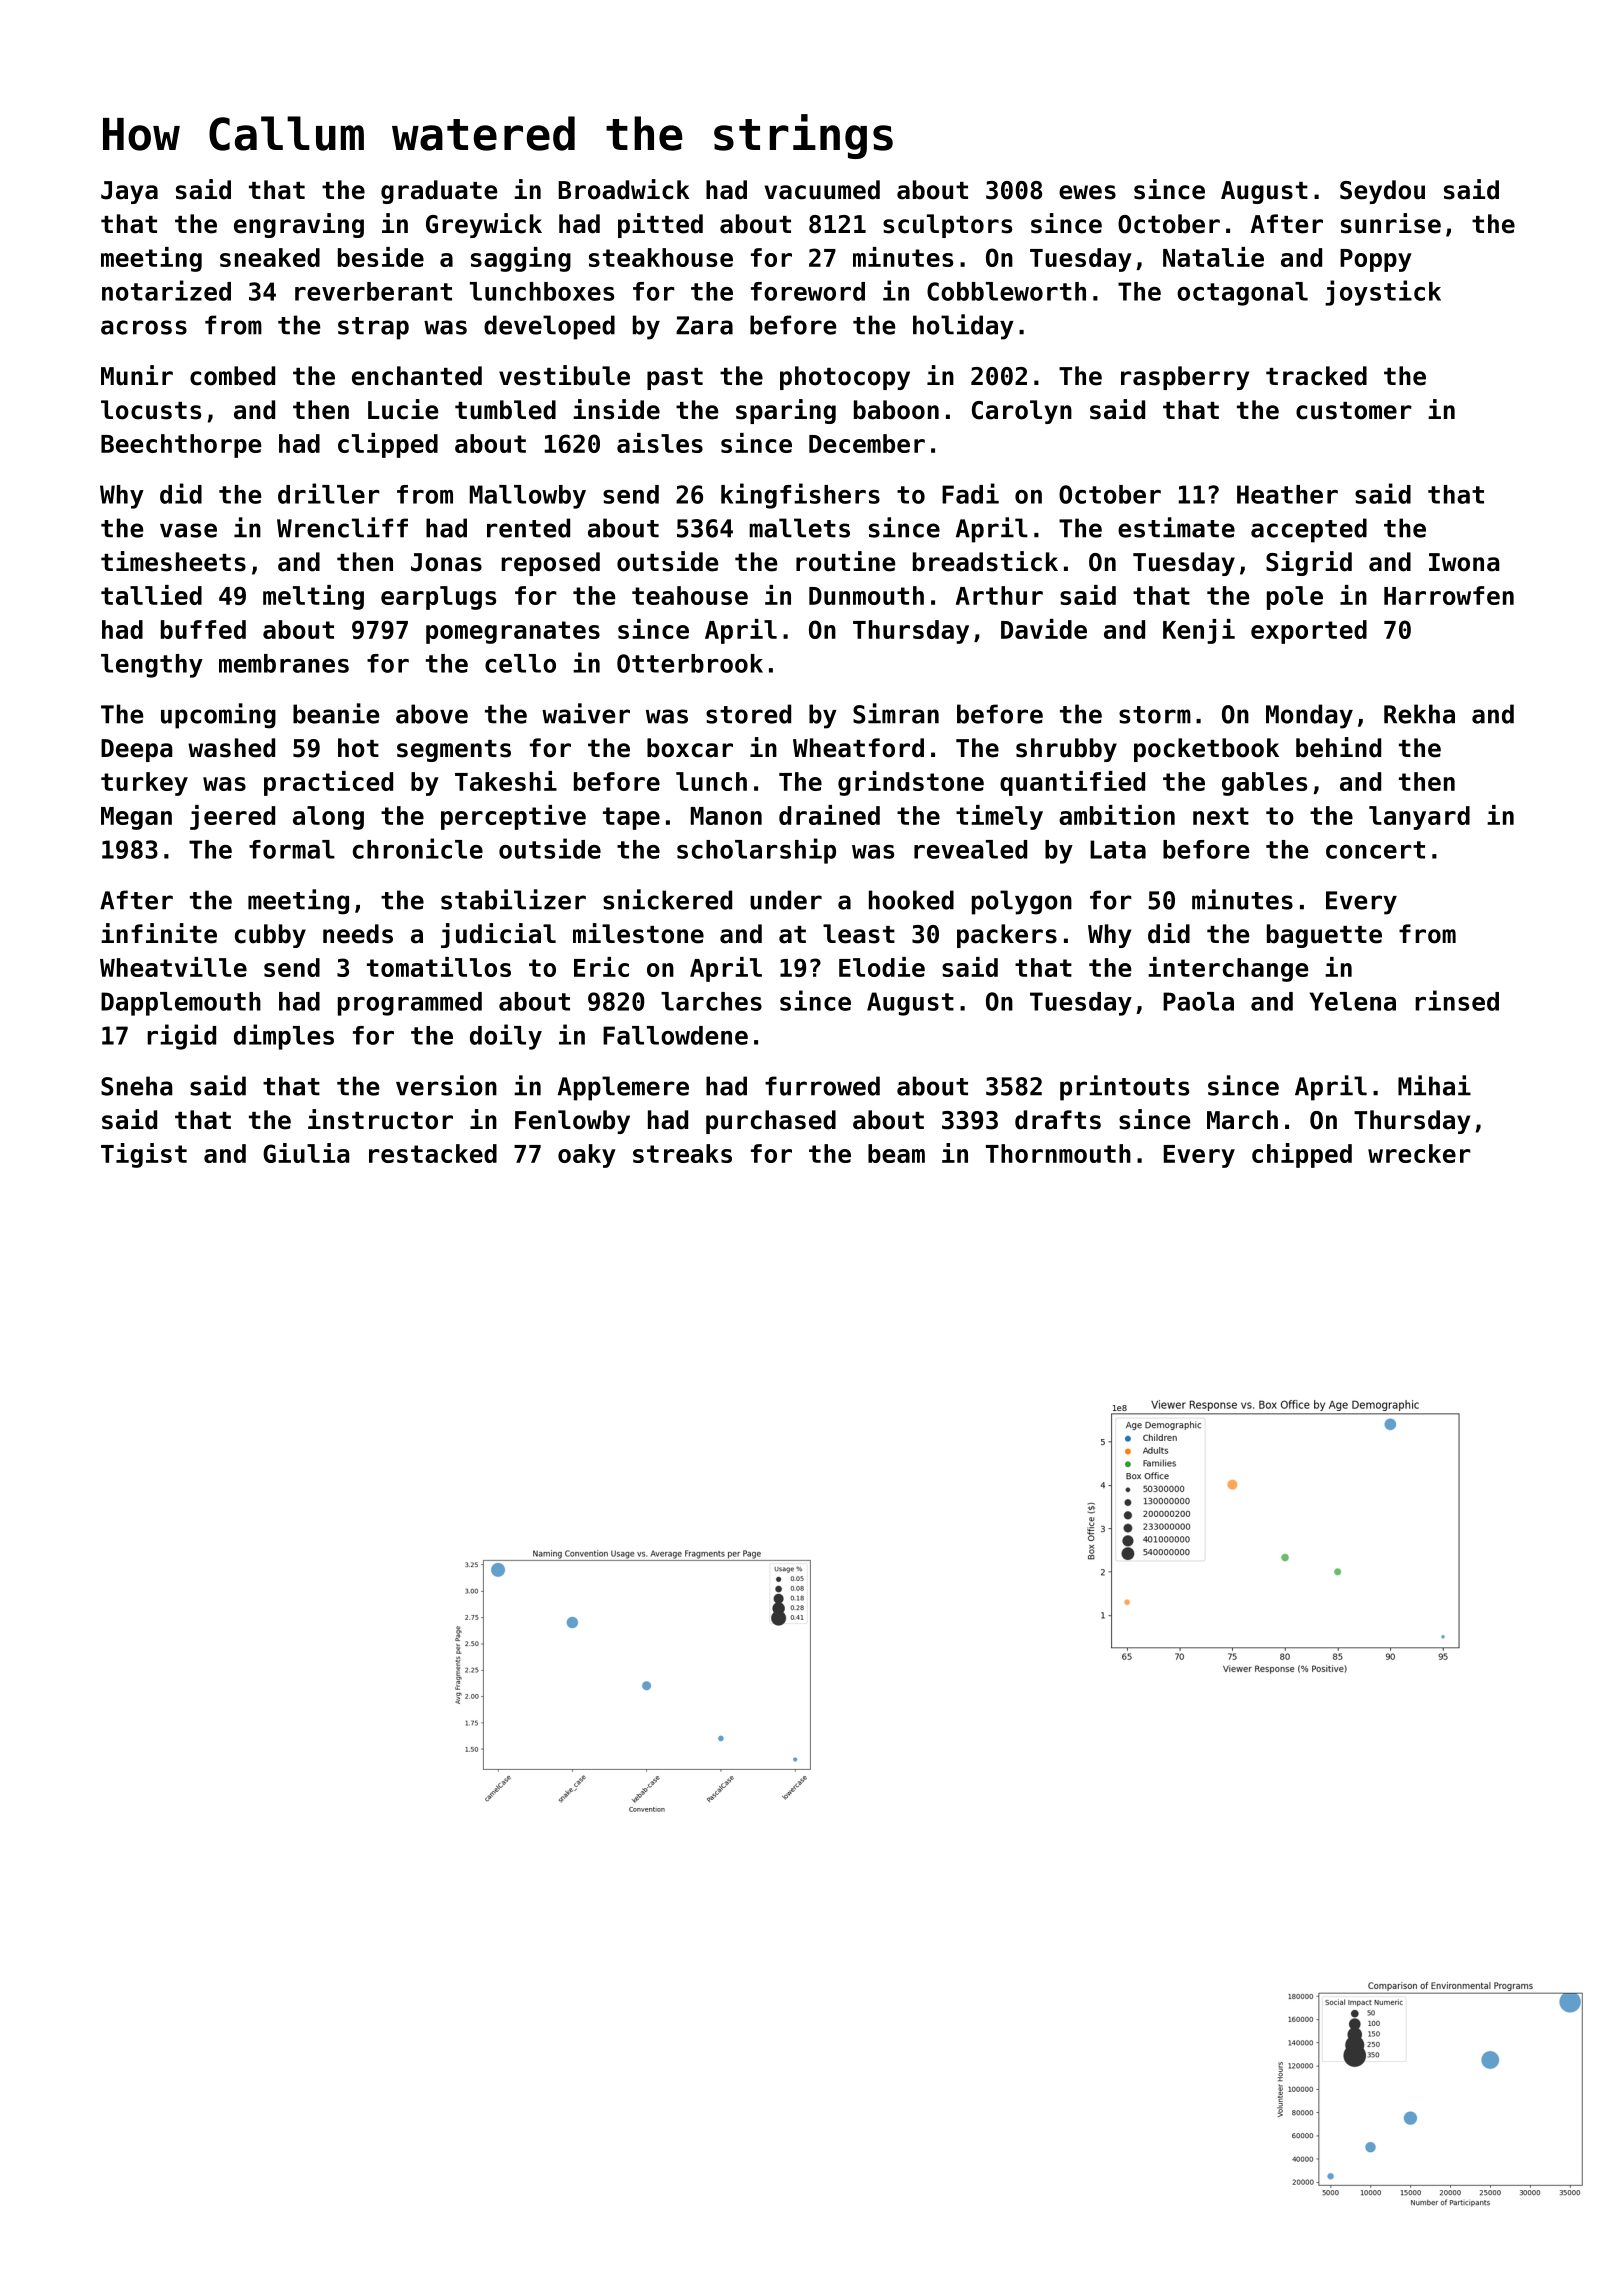 Image resolution: width=1620 pixels, height=2292 pixels. I want to click on rinsed, so click(1457, 1000).
